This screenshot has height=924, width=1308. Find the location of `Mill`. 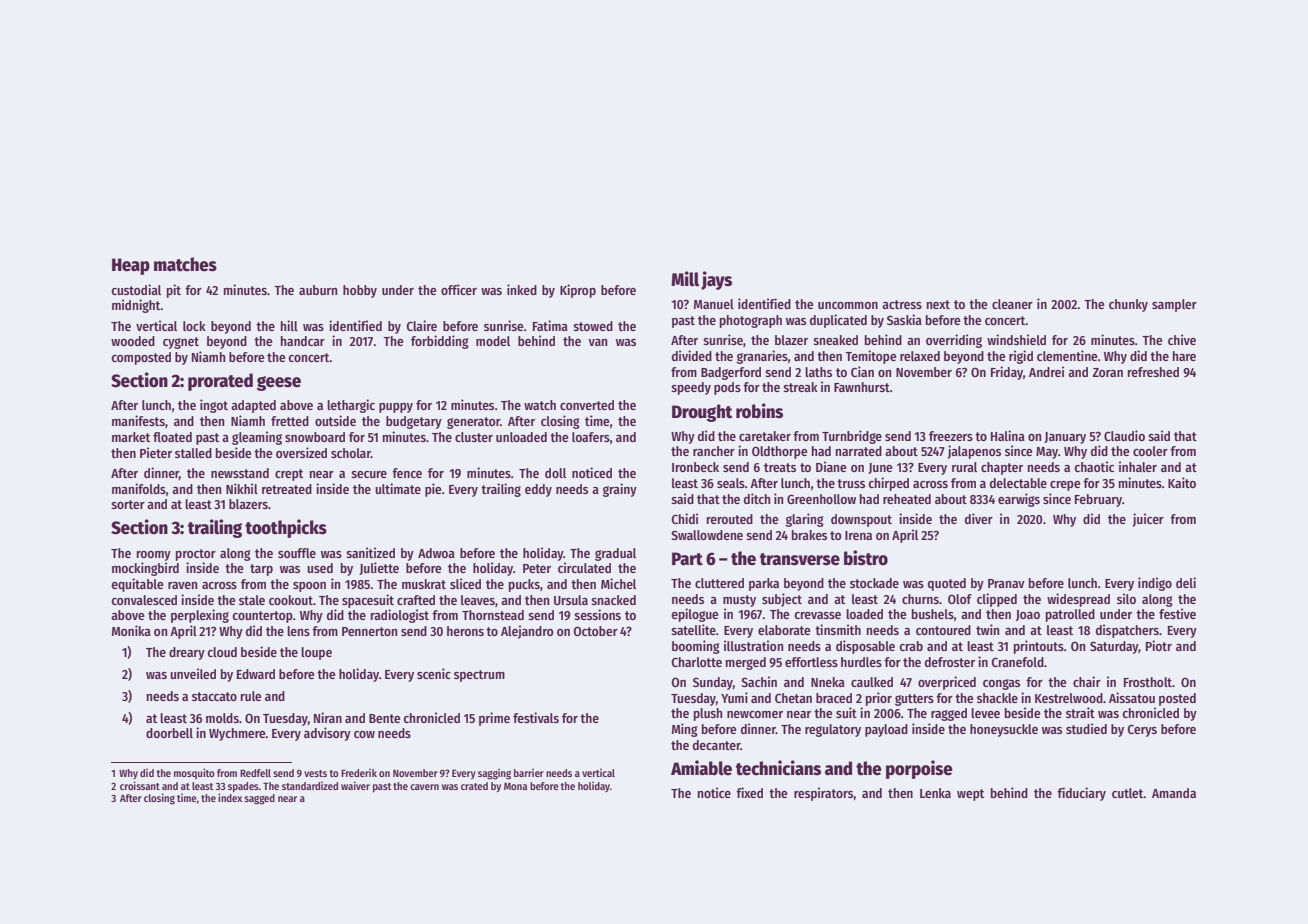

Mill is located at coordinates (685, 279).
